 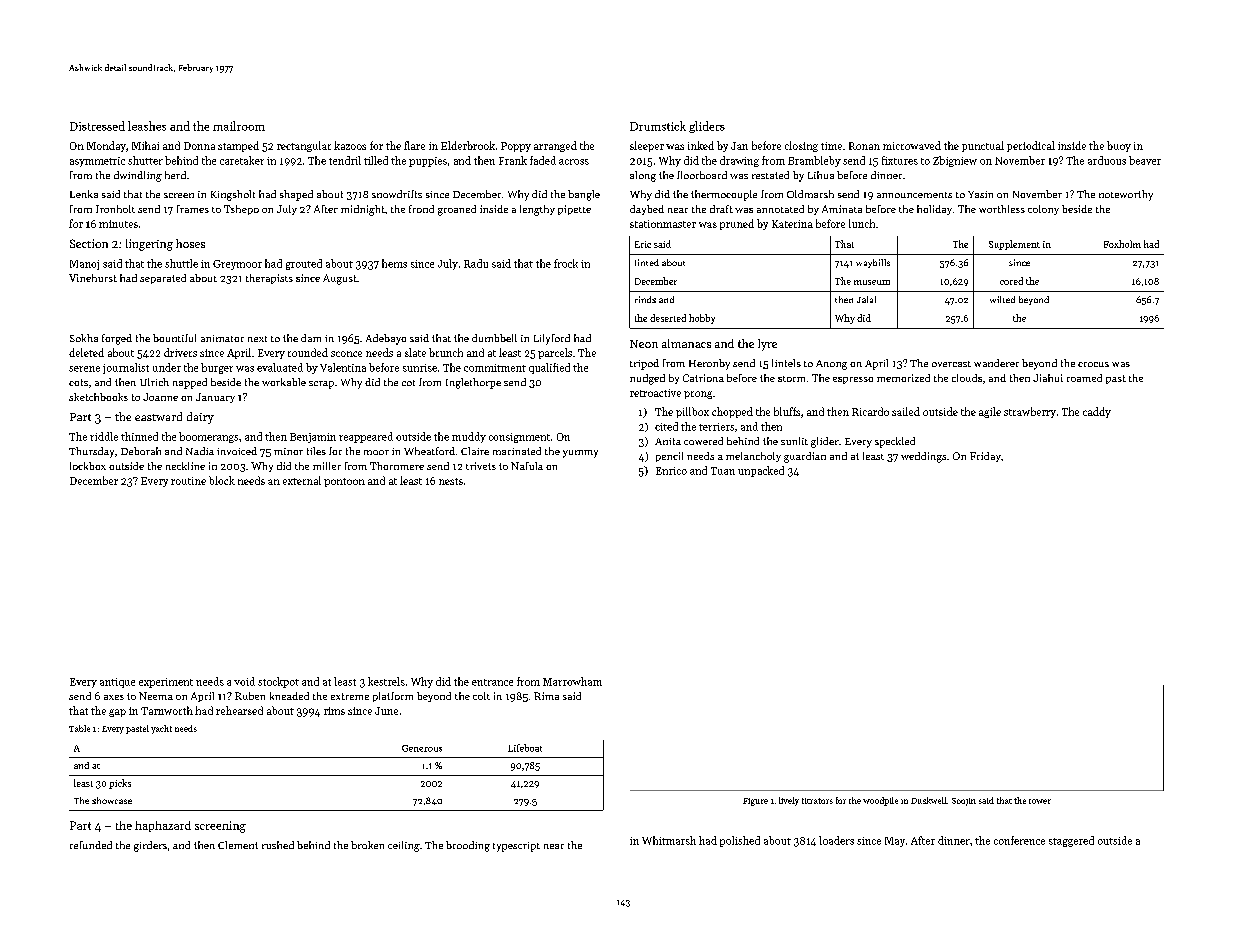 What do you see at coordinates (476, 263) in the image?
I see `Radu` at bounding box center [476, 263].
